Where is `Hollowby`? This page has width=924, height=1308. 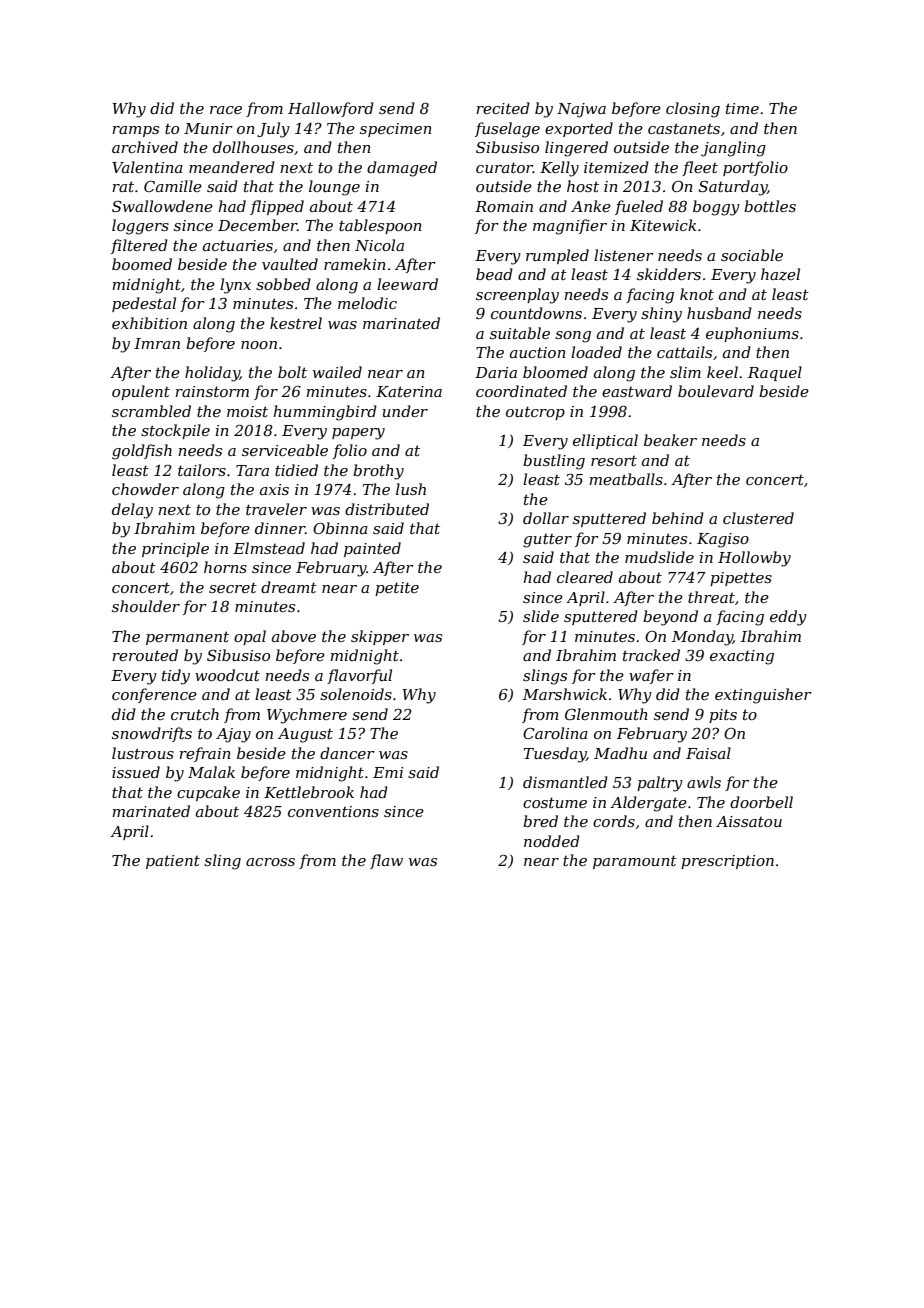
Hollowby is located at coordinates (754, 559).
